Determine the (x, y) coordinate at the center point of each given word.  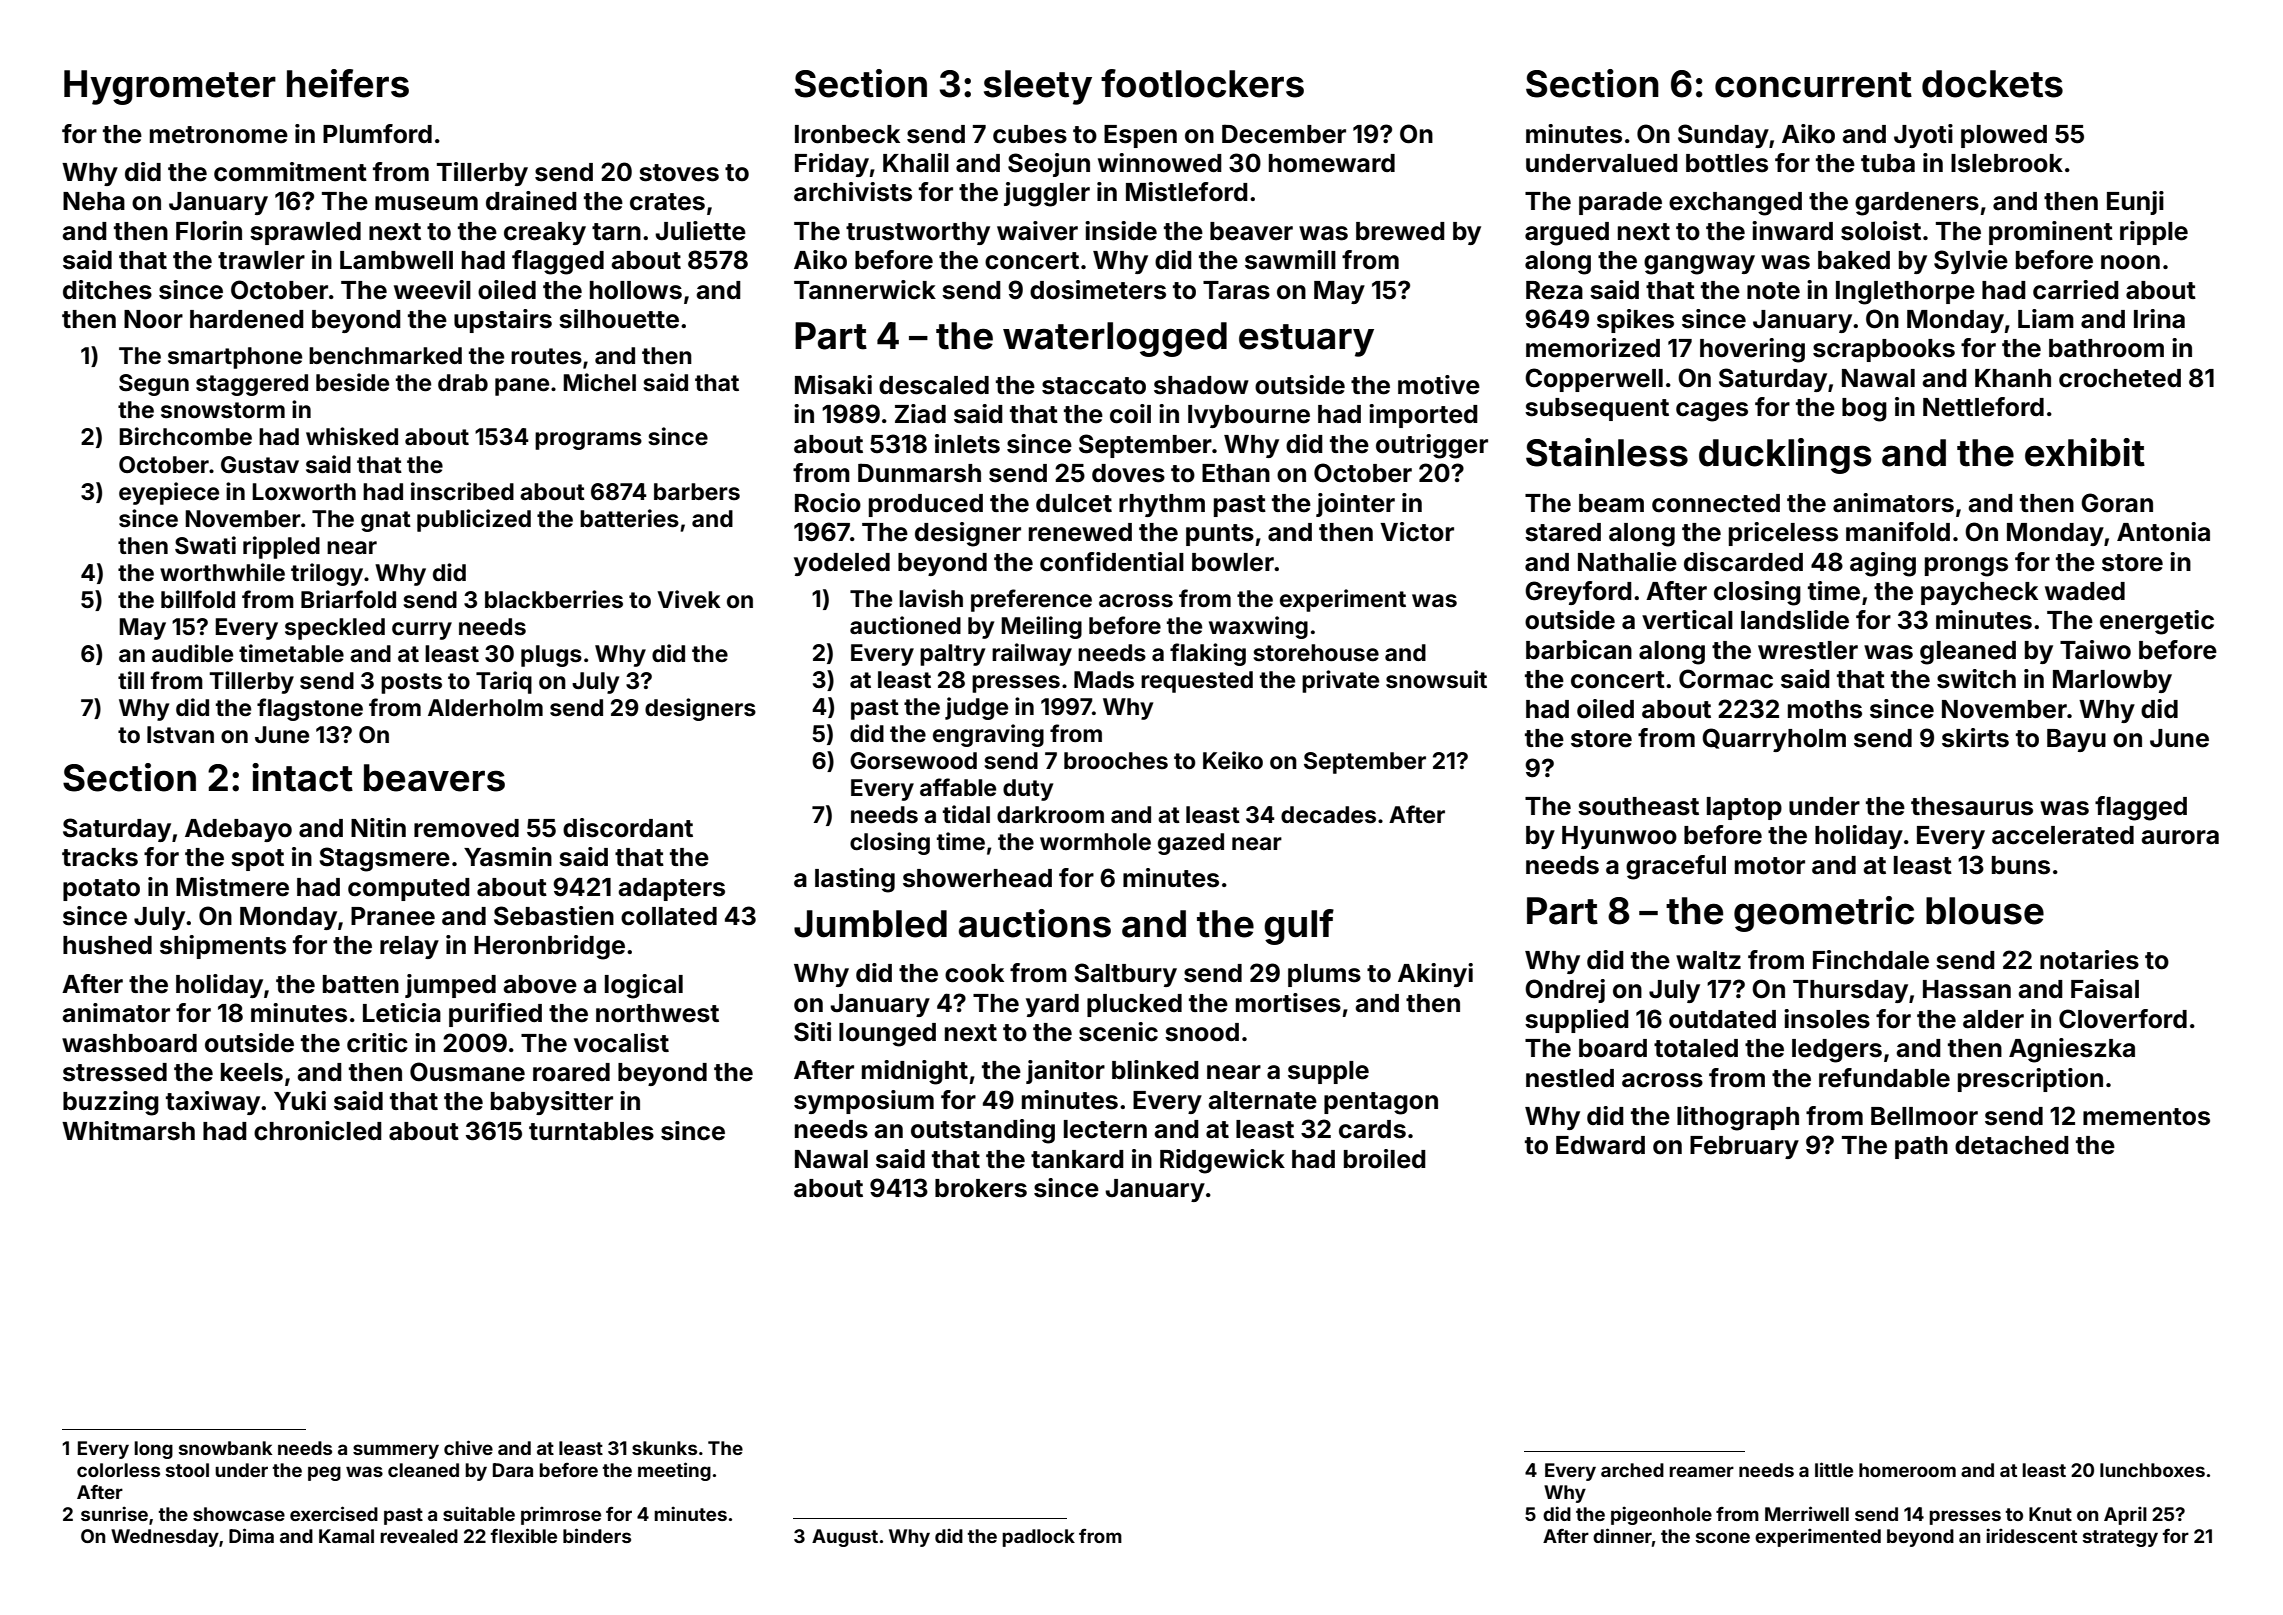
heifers (348, 83)
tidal (966, 814)
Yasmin (508, 857)
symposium (864, 1102)
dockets (1992, 84)
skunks (664, 1448)
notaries (2089, 960)
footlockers (1202, 83)
